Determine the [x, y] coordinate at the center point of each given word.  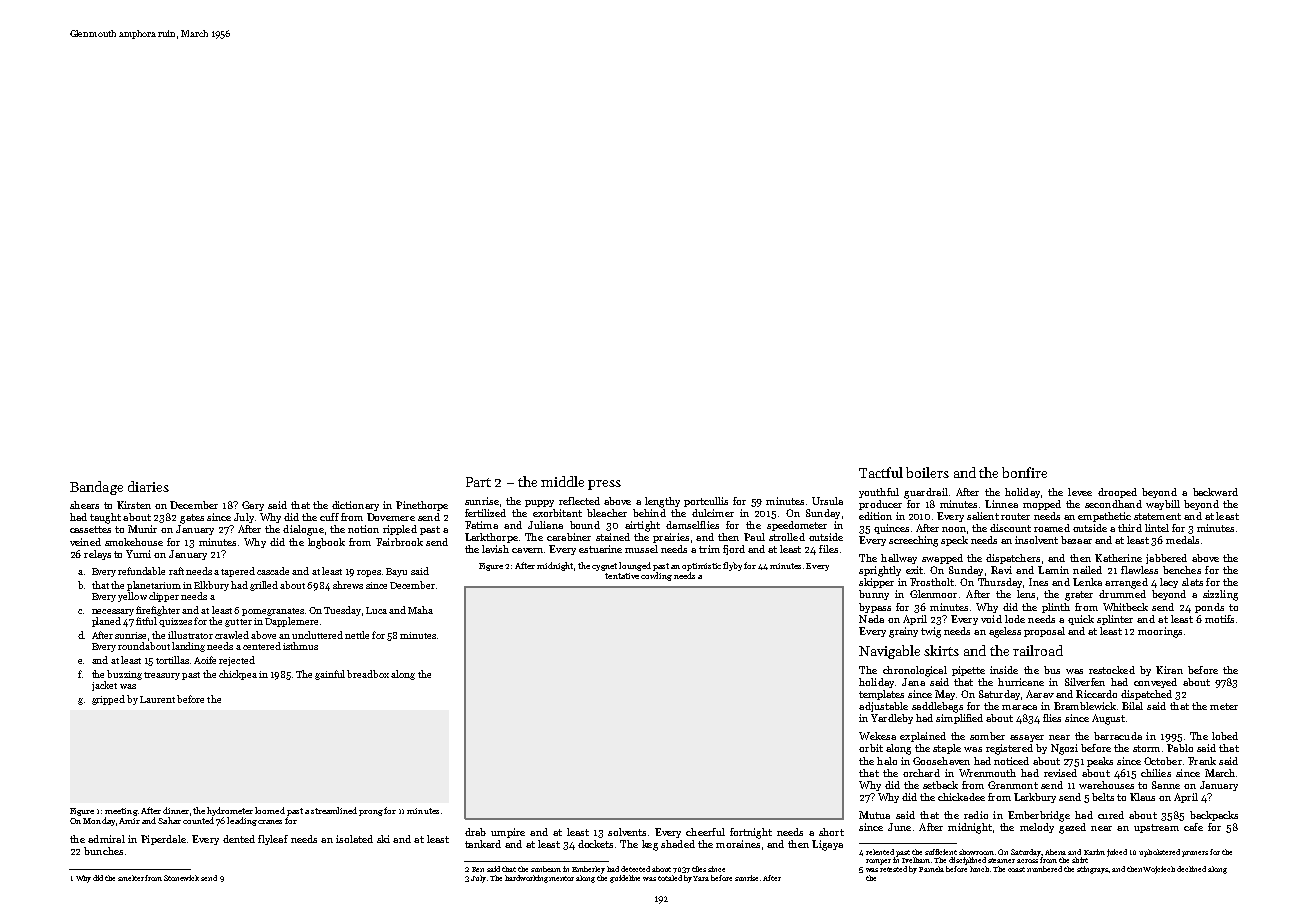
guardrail [926, 493]
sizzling [1220, 595]
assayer [1027, 738]
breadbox [368, 674]
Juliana [545, 525]
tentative [622, 576]
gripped [108, 700]
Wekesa [877, 736]
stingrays [1093, 870]
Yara [701, 878]
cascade [273, 571]
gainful [330, 675]
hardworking [526, 879]
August [1108, 719]
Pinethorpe [422, 506]
